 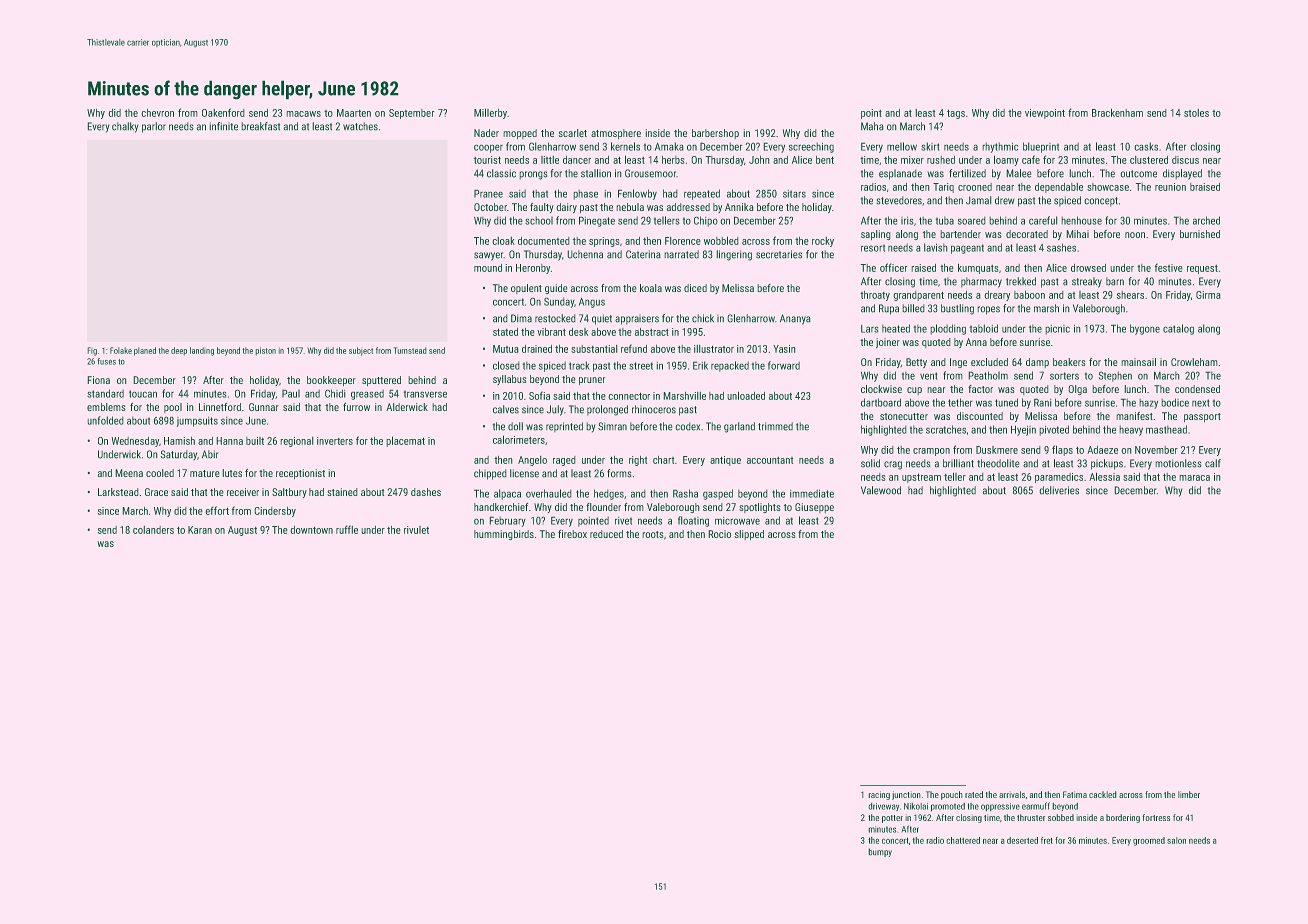 I want to click on September, so click(x=412, y=114).
